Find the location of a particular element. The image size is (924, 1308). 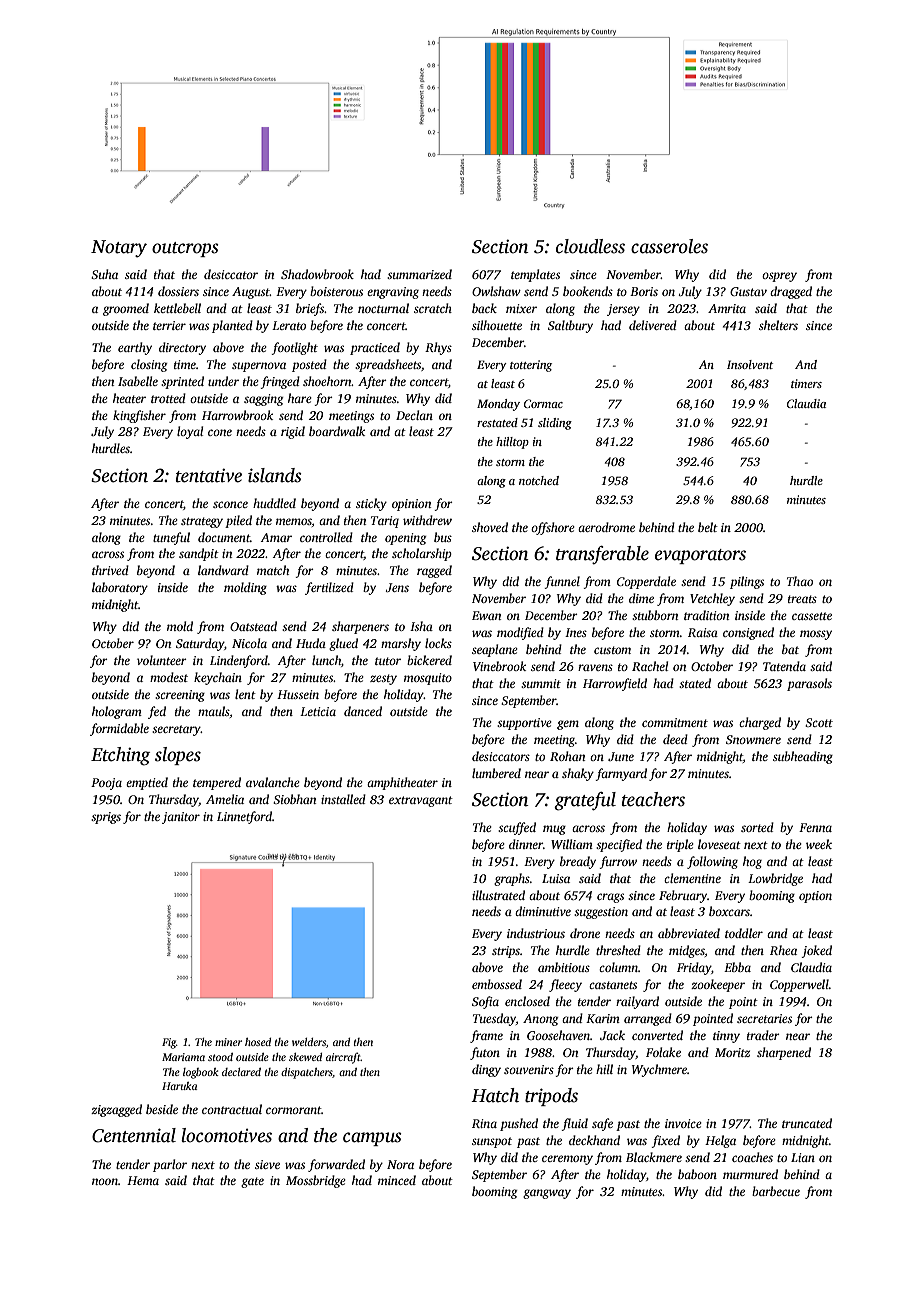

casseroles is located at coordinates (669, 246).
